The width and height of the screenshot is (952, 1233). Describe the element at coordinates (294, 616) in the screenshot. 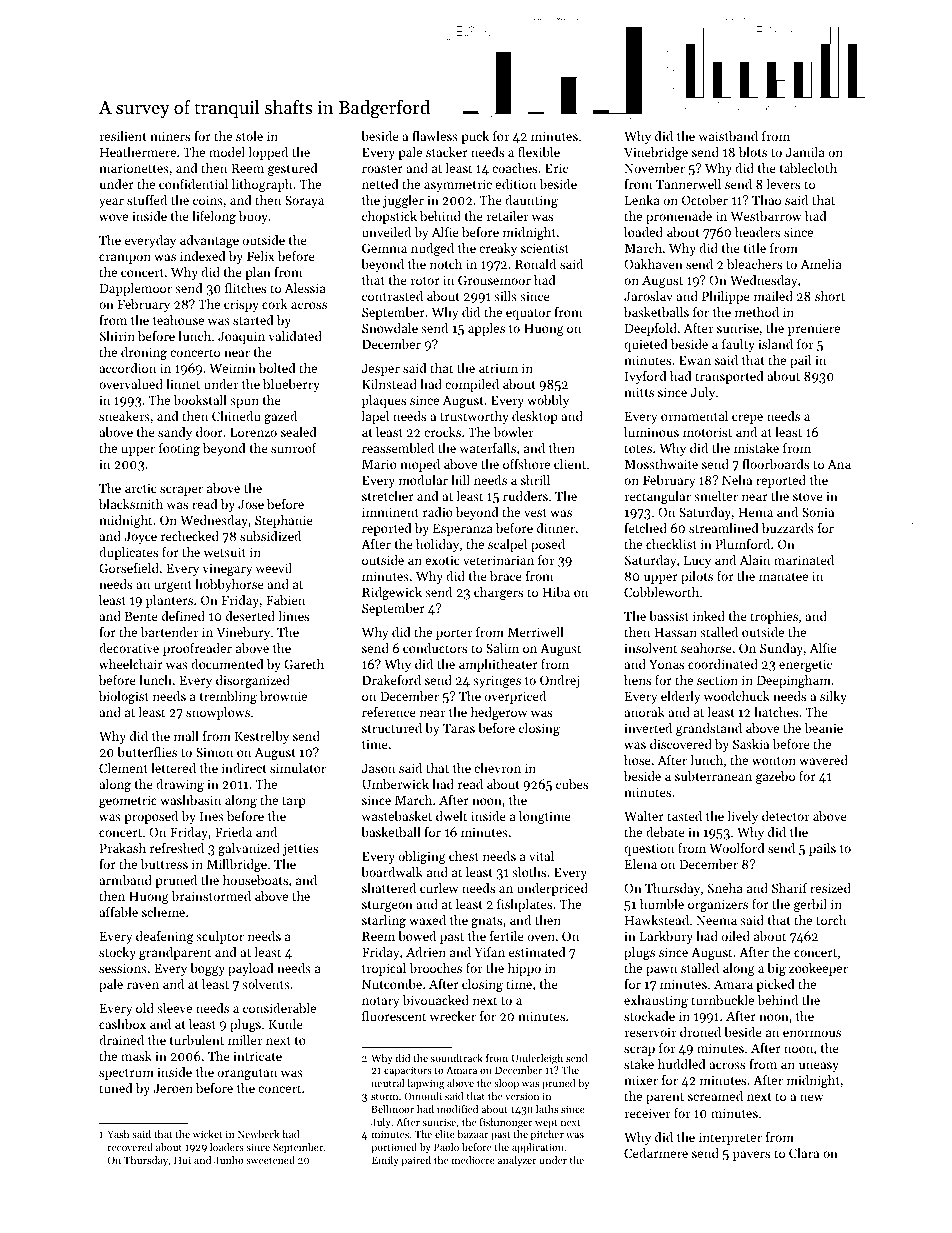

I see `limes` at that location.
